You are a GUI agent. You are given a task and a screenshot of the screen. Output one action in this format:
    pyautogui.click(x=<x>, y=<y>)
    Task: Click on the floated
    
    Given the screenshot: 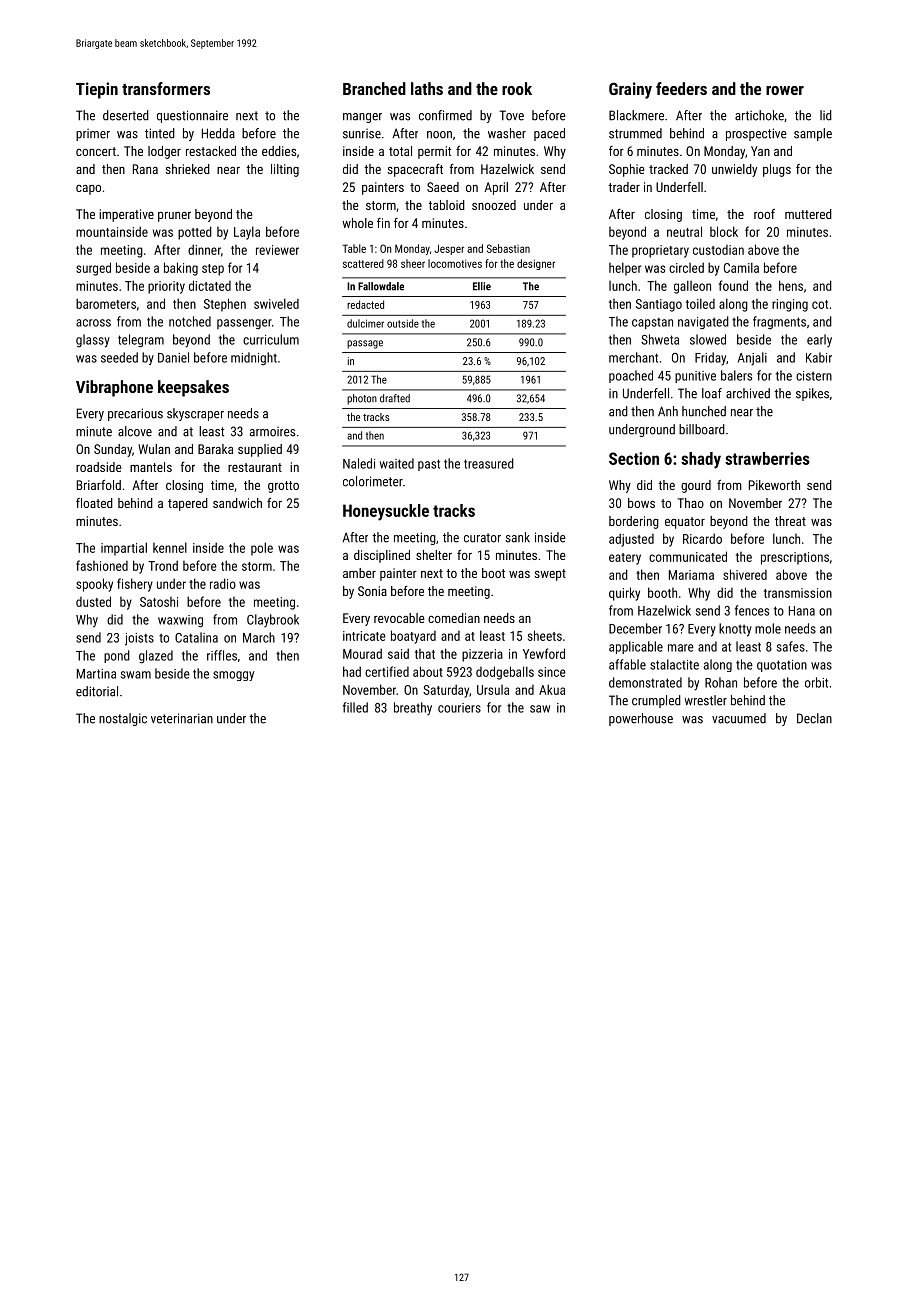 What is the action you would take?
    pyautogui.click(x=94, y=503)
